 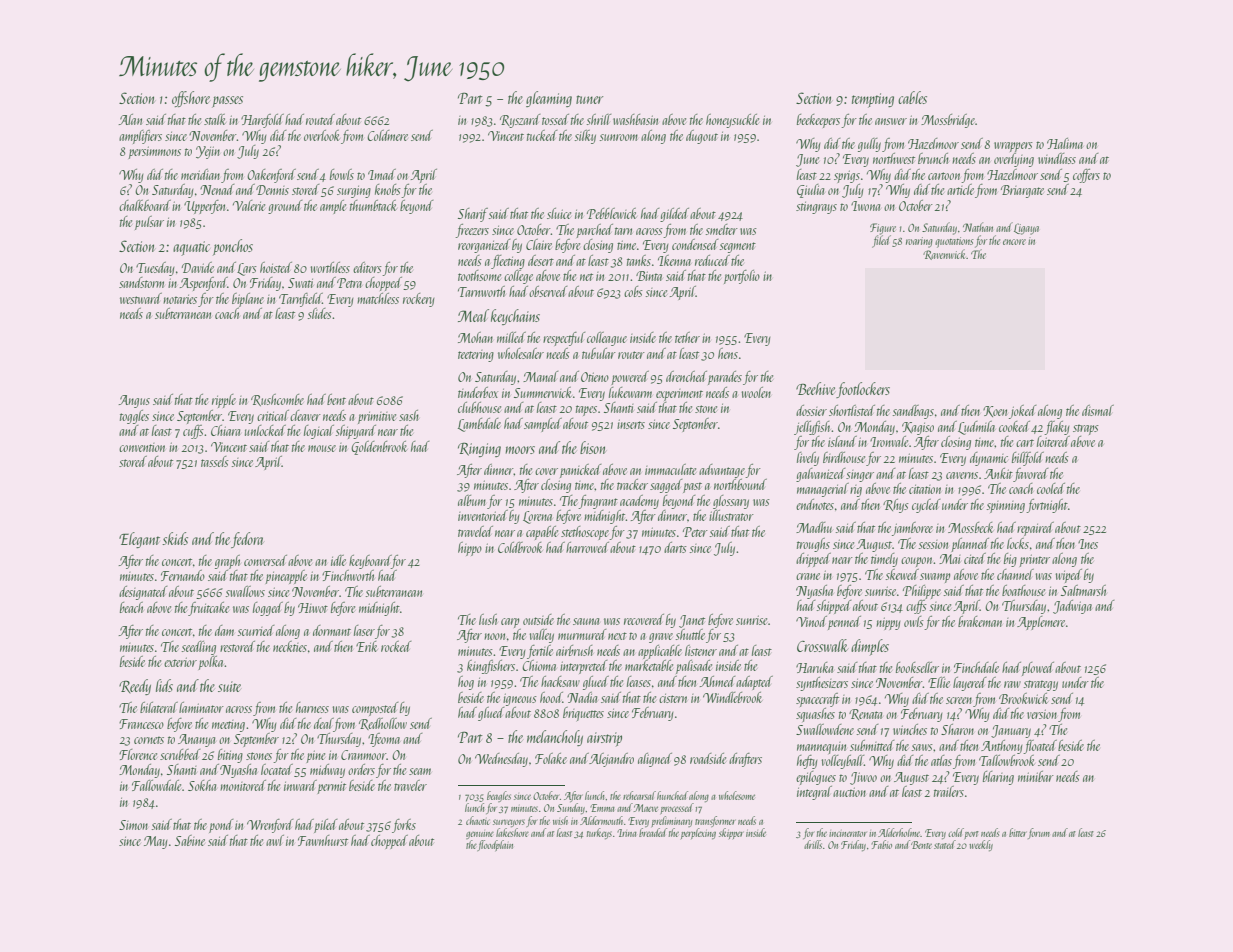 I want to click on persimmons, so click(x=154, y=152).
